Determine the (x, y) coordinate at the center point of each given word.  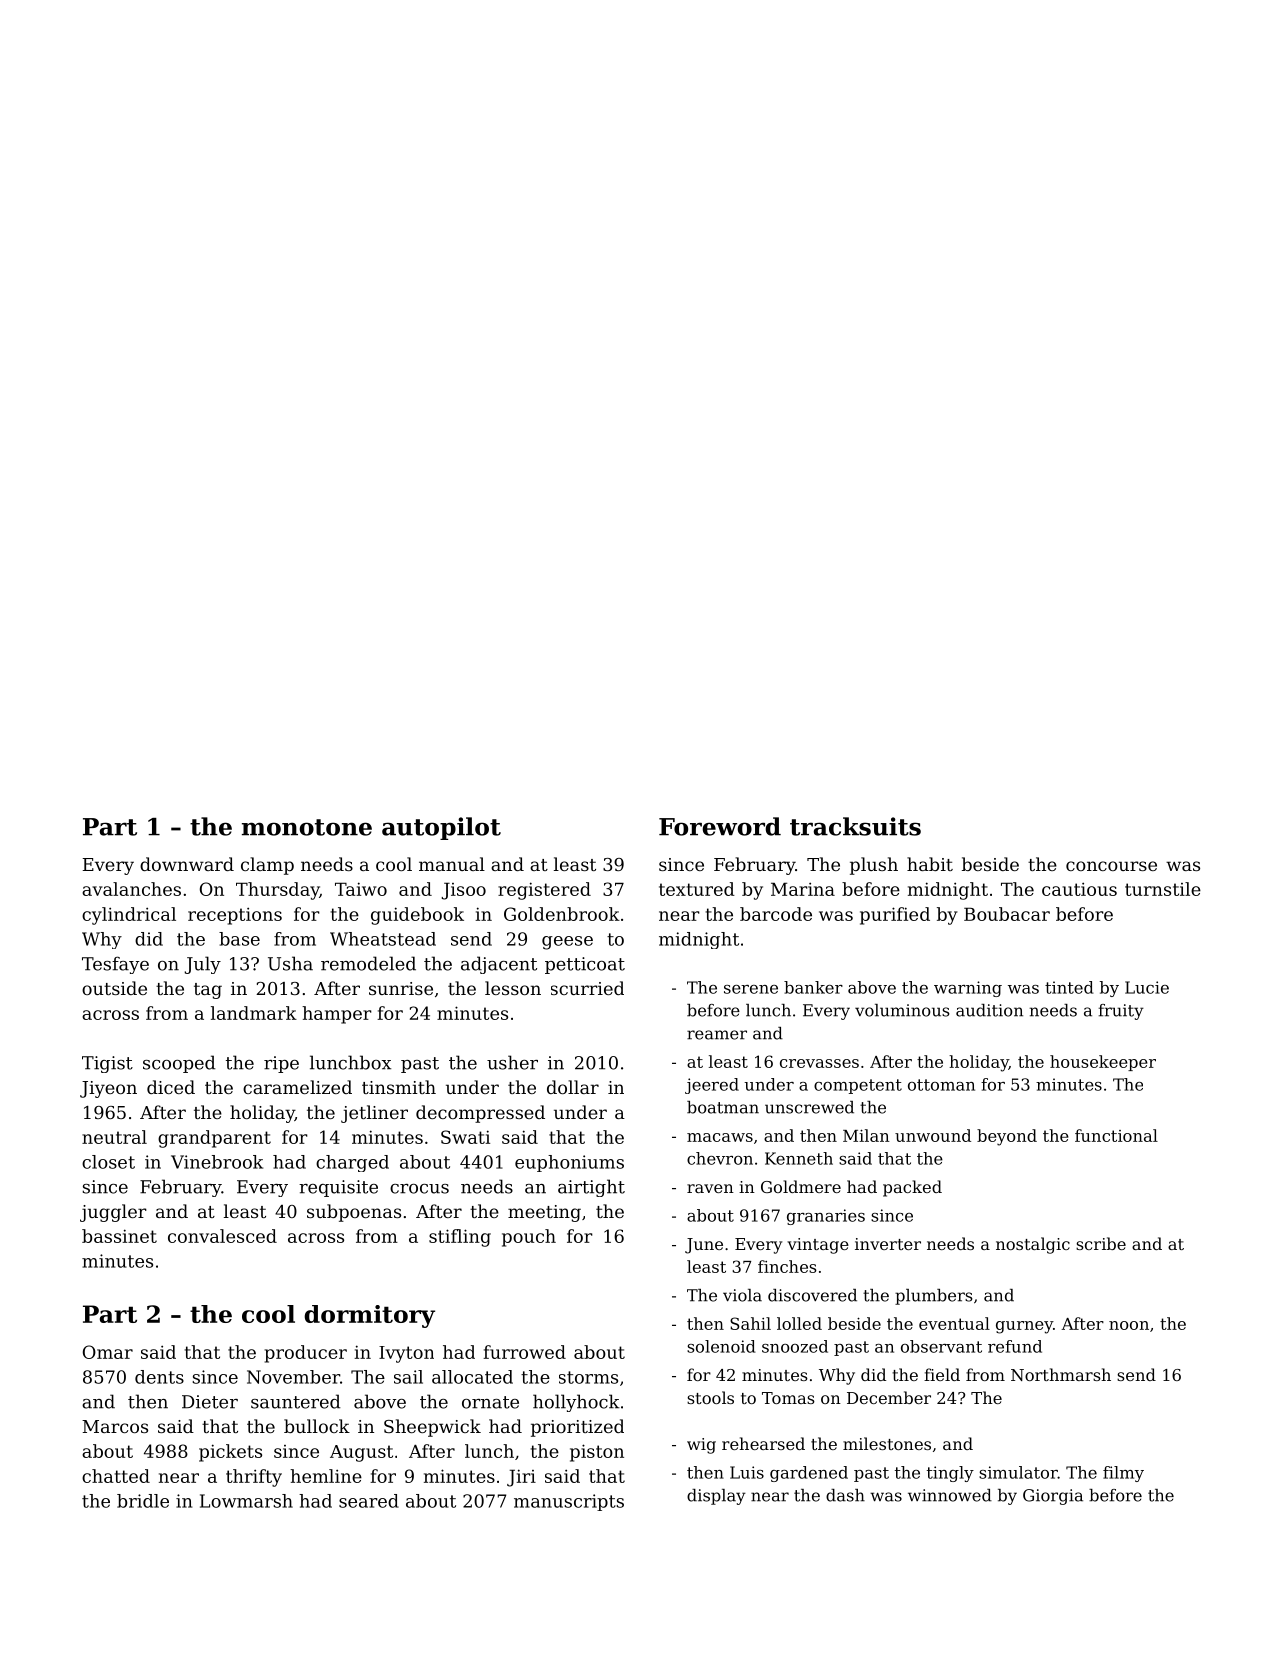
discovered (812, 1295)
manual (452, 864)
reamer (717, 1035)
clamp (267, 866)
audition (989, 1010)
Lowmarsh (246, 1501)
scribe (1101, 1243)
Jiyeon (108, 1089)
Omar (108, 1352)
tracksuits (855, 826)
